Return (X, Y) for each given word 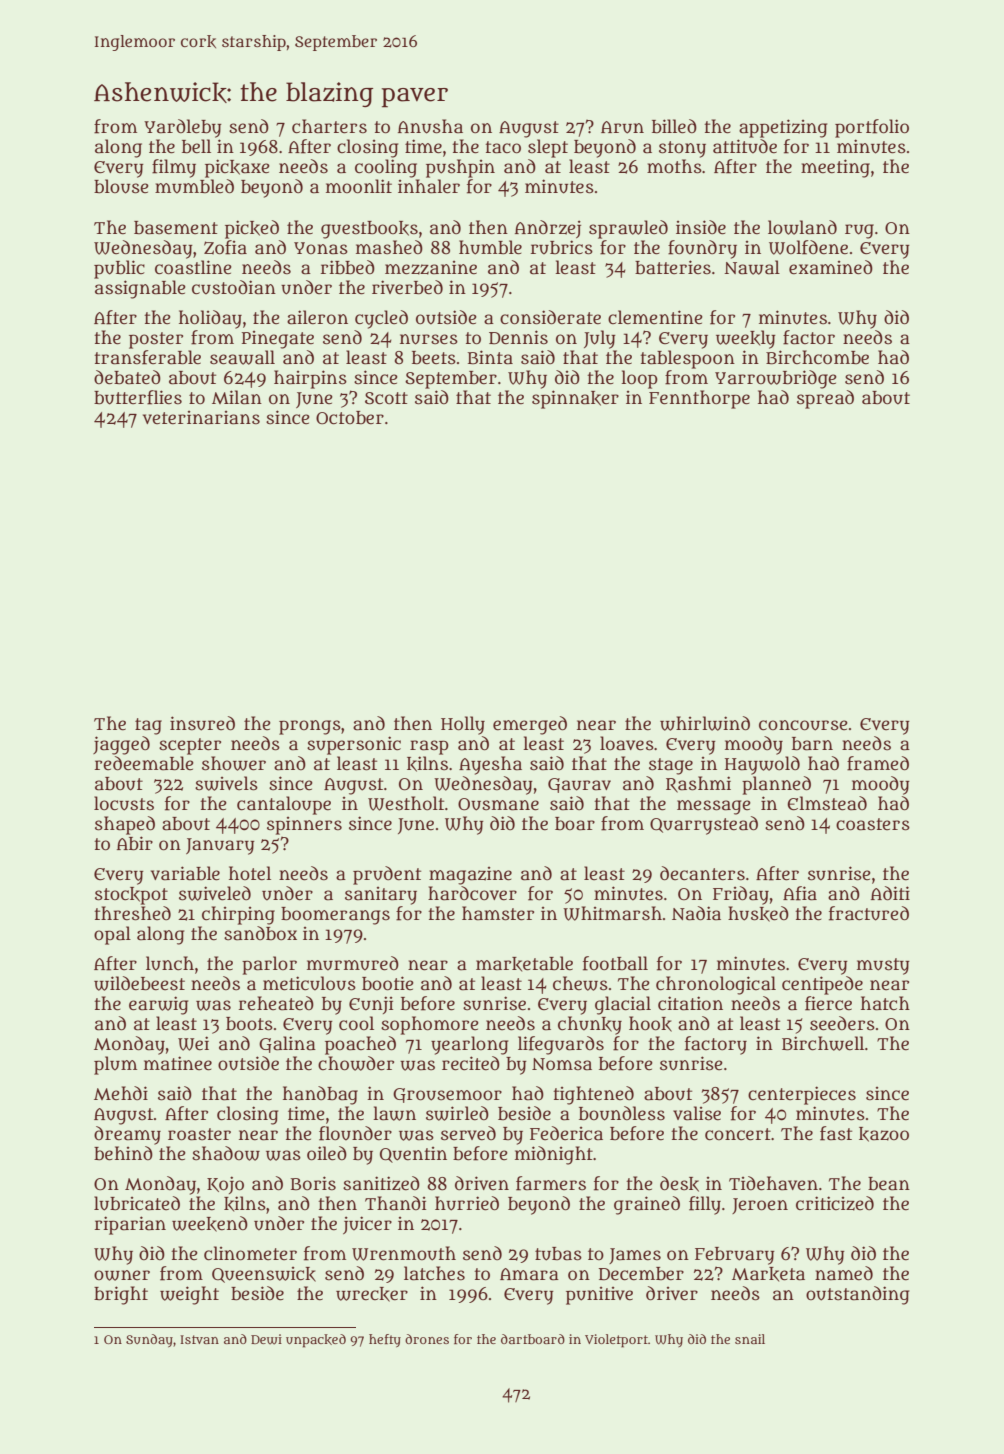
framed (878, 763)
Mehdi (121, 1093)
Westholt (406, 803)
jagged (121, 745)
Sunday (149, 1340)
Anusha (430, 126)
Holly (463, 725)
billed (674, 126)
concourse (803, 725)
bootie (388, 983)
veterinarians (201, 418)
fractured (869, 913)
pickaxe (237, 168)
